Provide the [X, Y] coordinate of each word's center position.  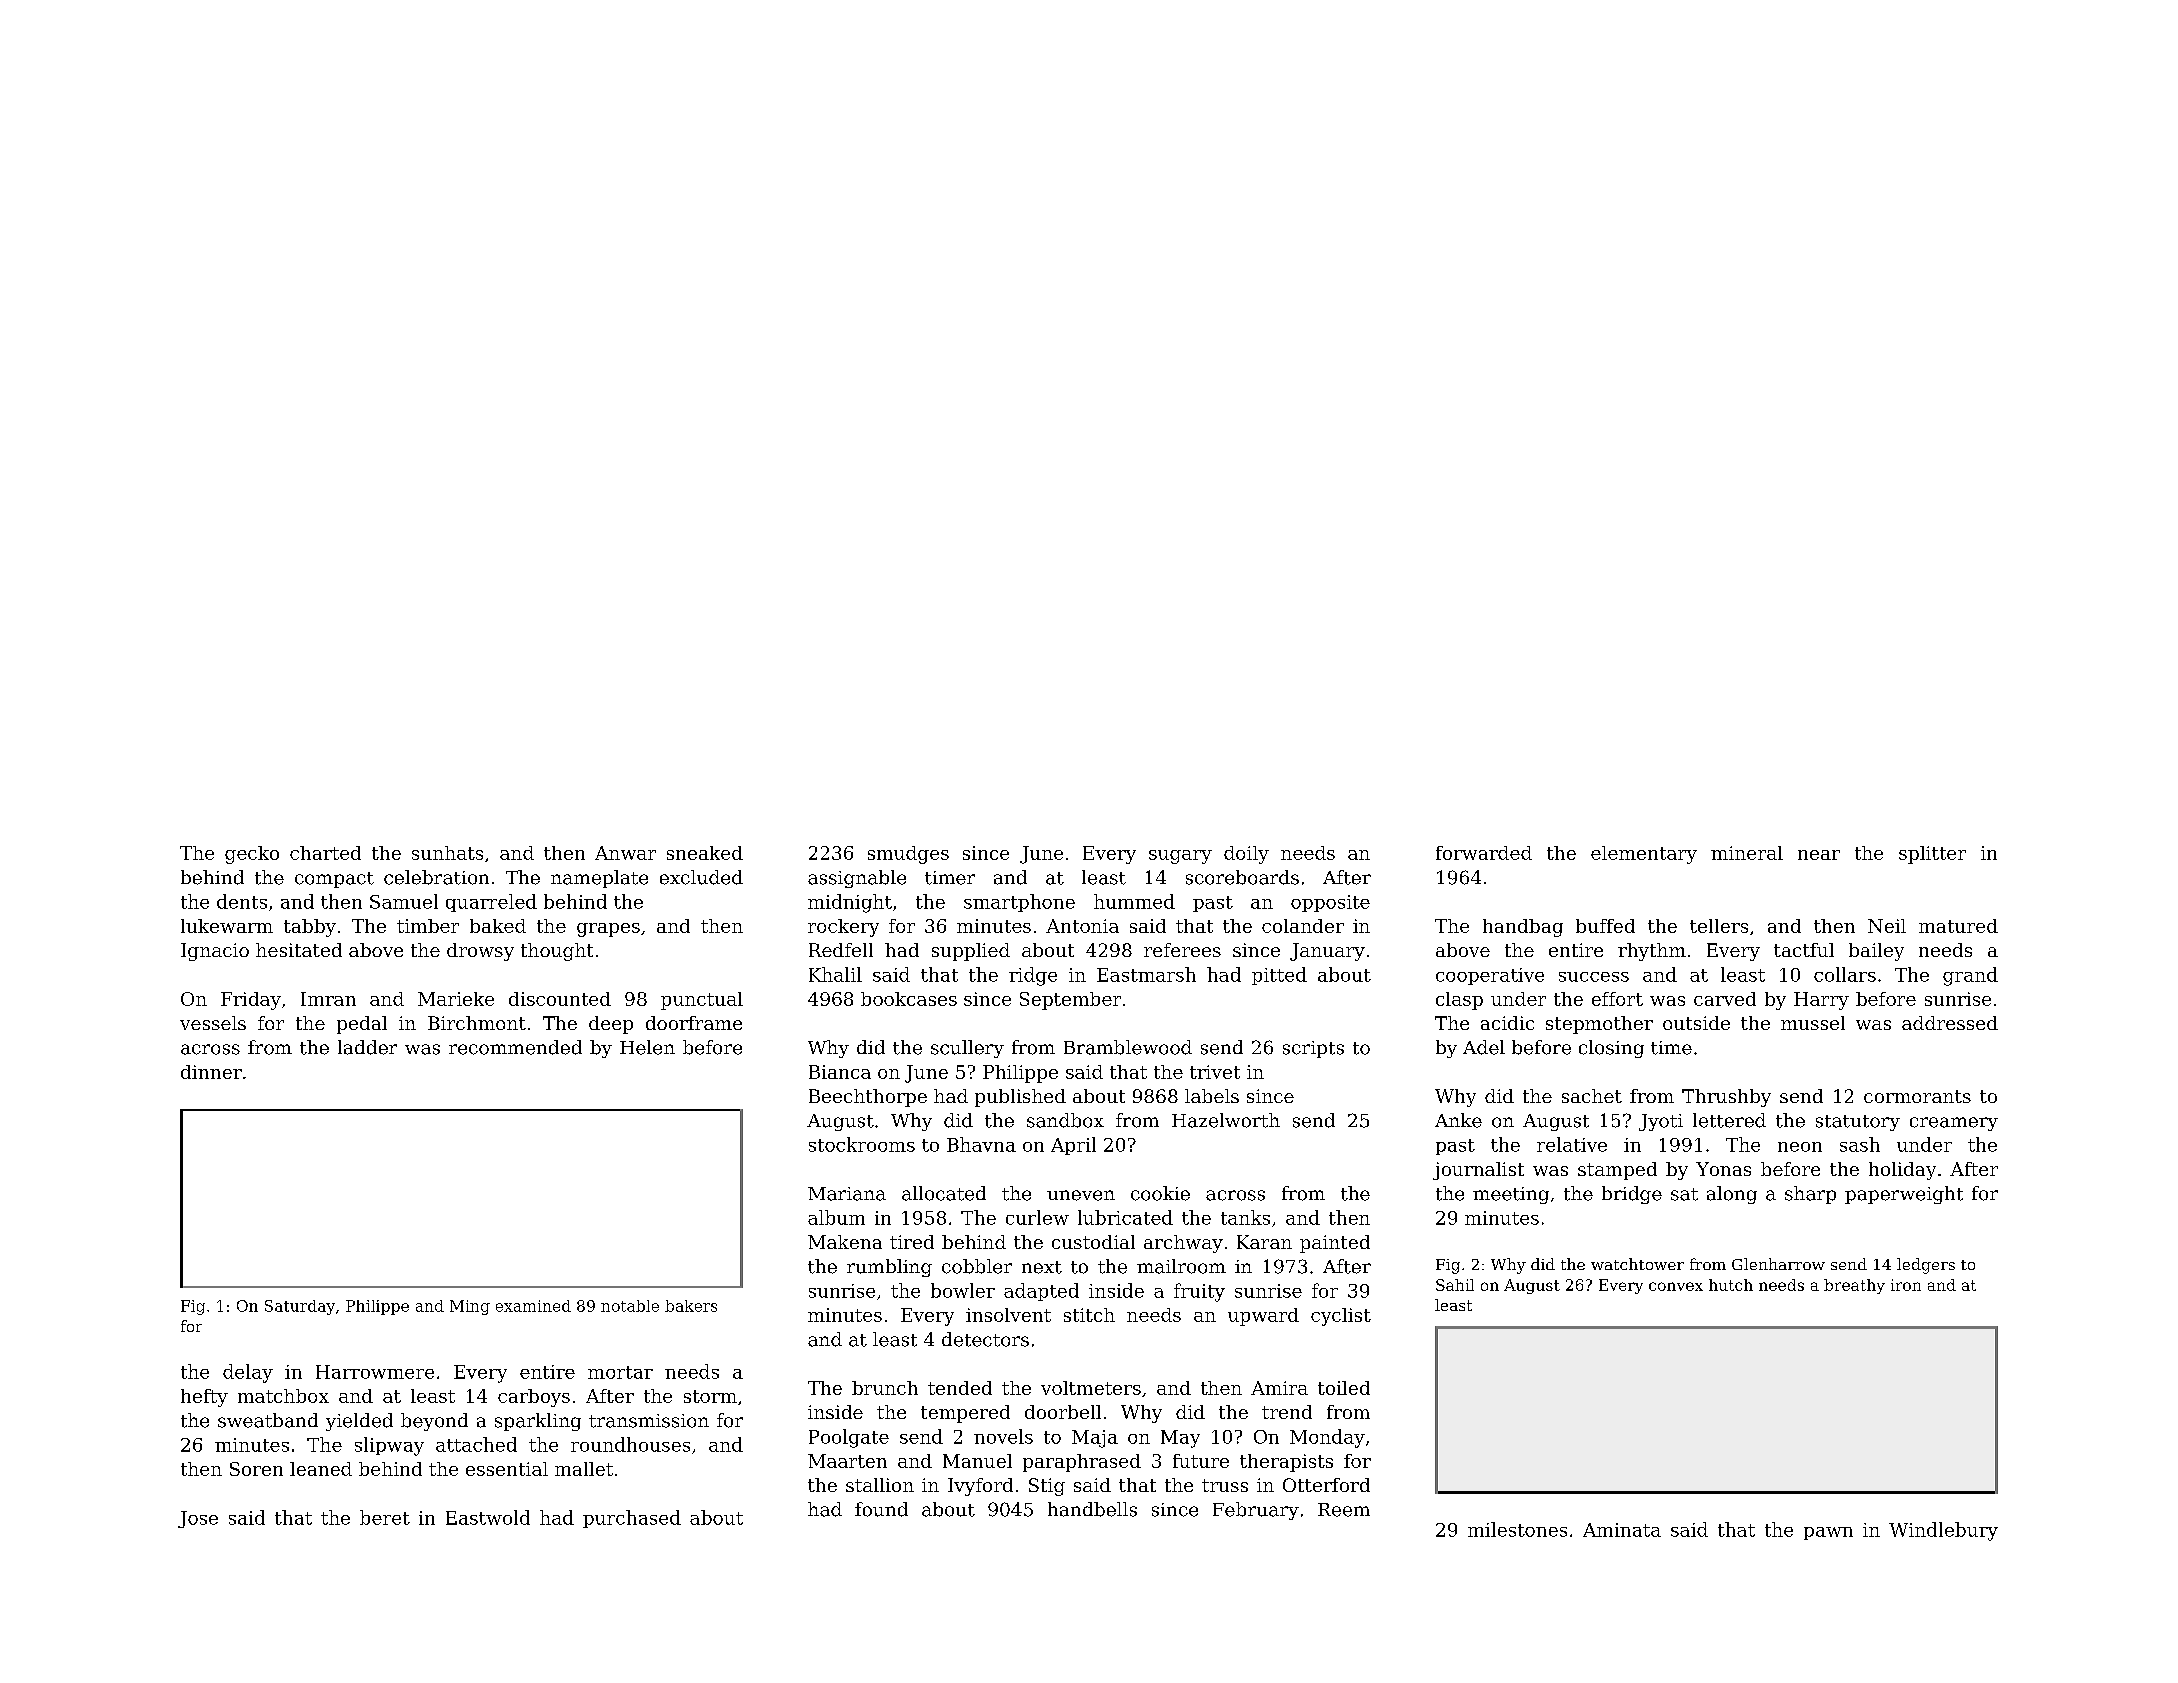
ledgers [1926, 1266]
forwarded [1484, 853]
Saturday [300, 1307]
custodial [1093, 1242]
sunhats [447, 853]
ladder [367, 1047]
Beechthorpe [868, 1098]
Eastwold [488, 1517]
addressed [1950, 1023]
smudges [908, 855]
